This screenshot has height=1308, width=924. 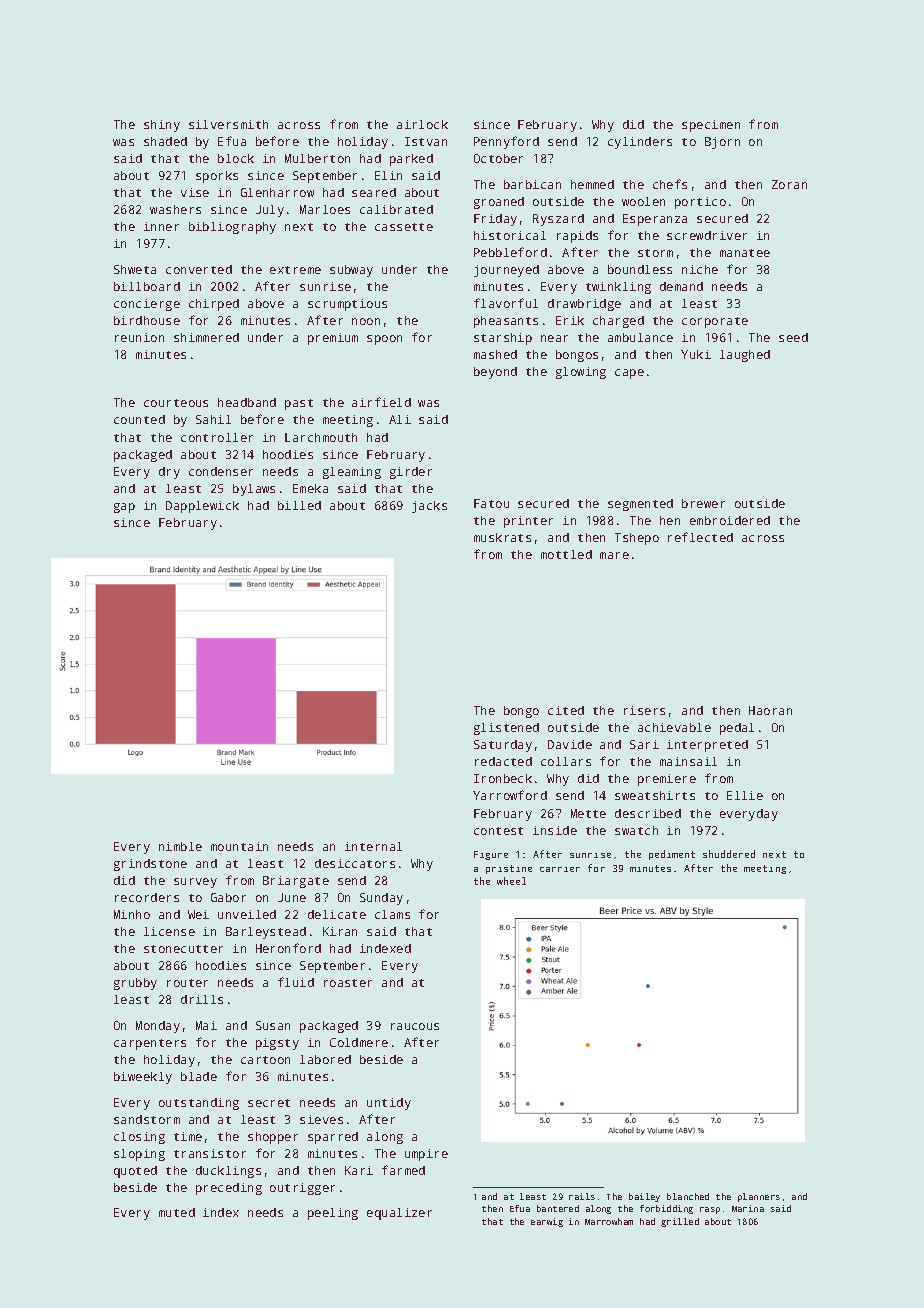 What do you see at coordinates (415, 1026) in the screenshot?
I see `raucous` at bounding box center [415, 1026].
